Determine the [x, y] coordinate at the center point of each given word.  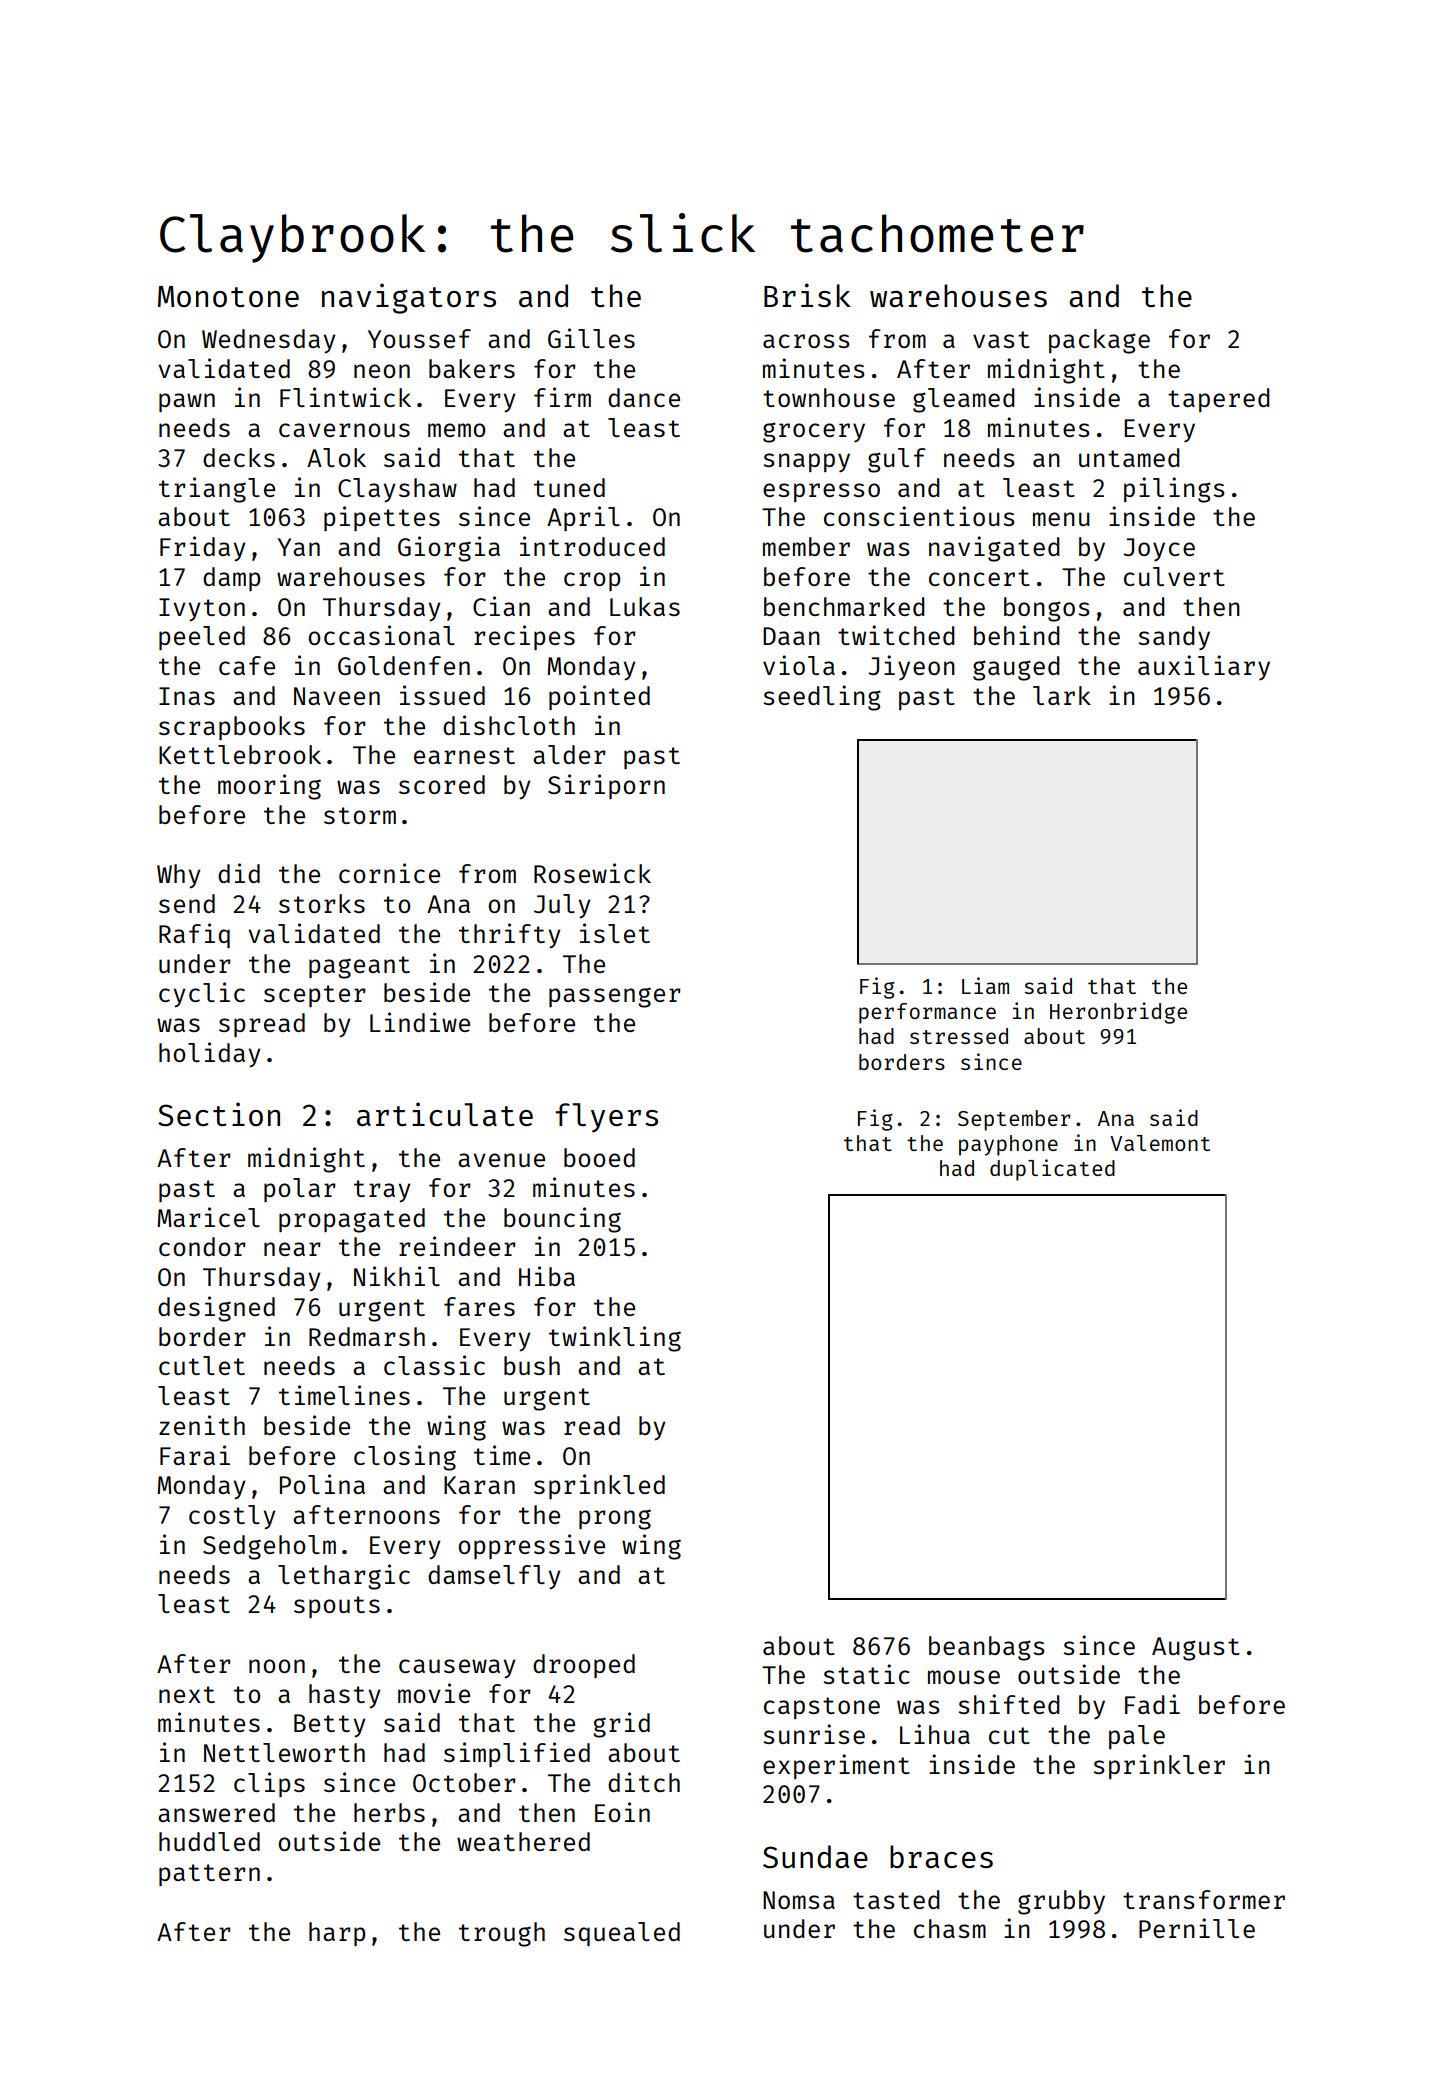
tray [382, 1191]
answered [216, 1812]
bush [532, 1365]
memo [457, 430]
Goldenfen [404, 665]
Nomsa [799, 1900]
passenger [615, 997]
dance [644, 397]
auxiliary [1204, 668]
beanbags [987, 1648]
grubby [1061, 1902]
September [1014, 1120]
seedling [822, 698]
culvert [1174, 576]
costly [232, 1517]
